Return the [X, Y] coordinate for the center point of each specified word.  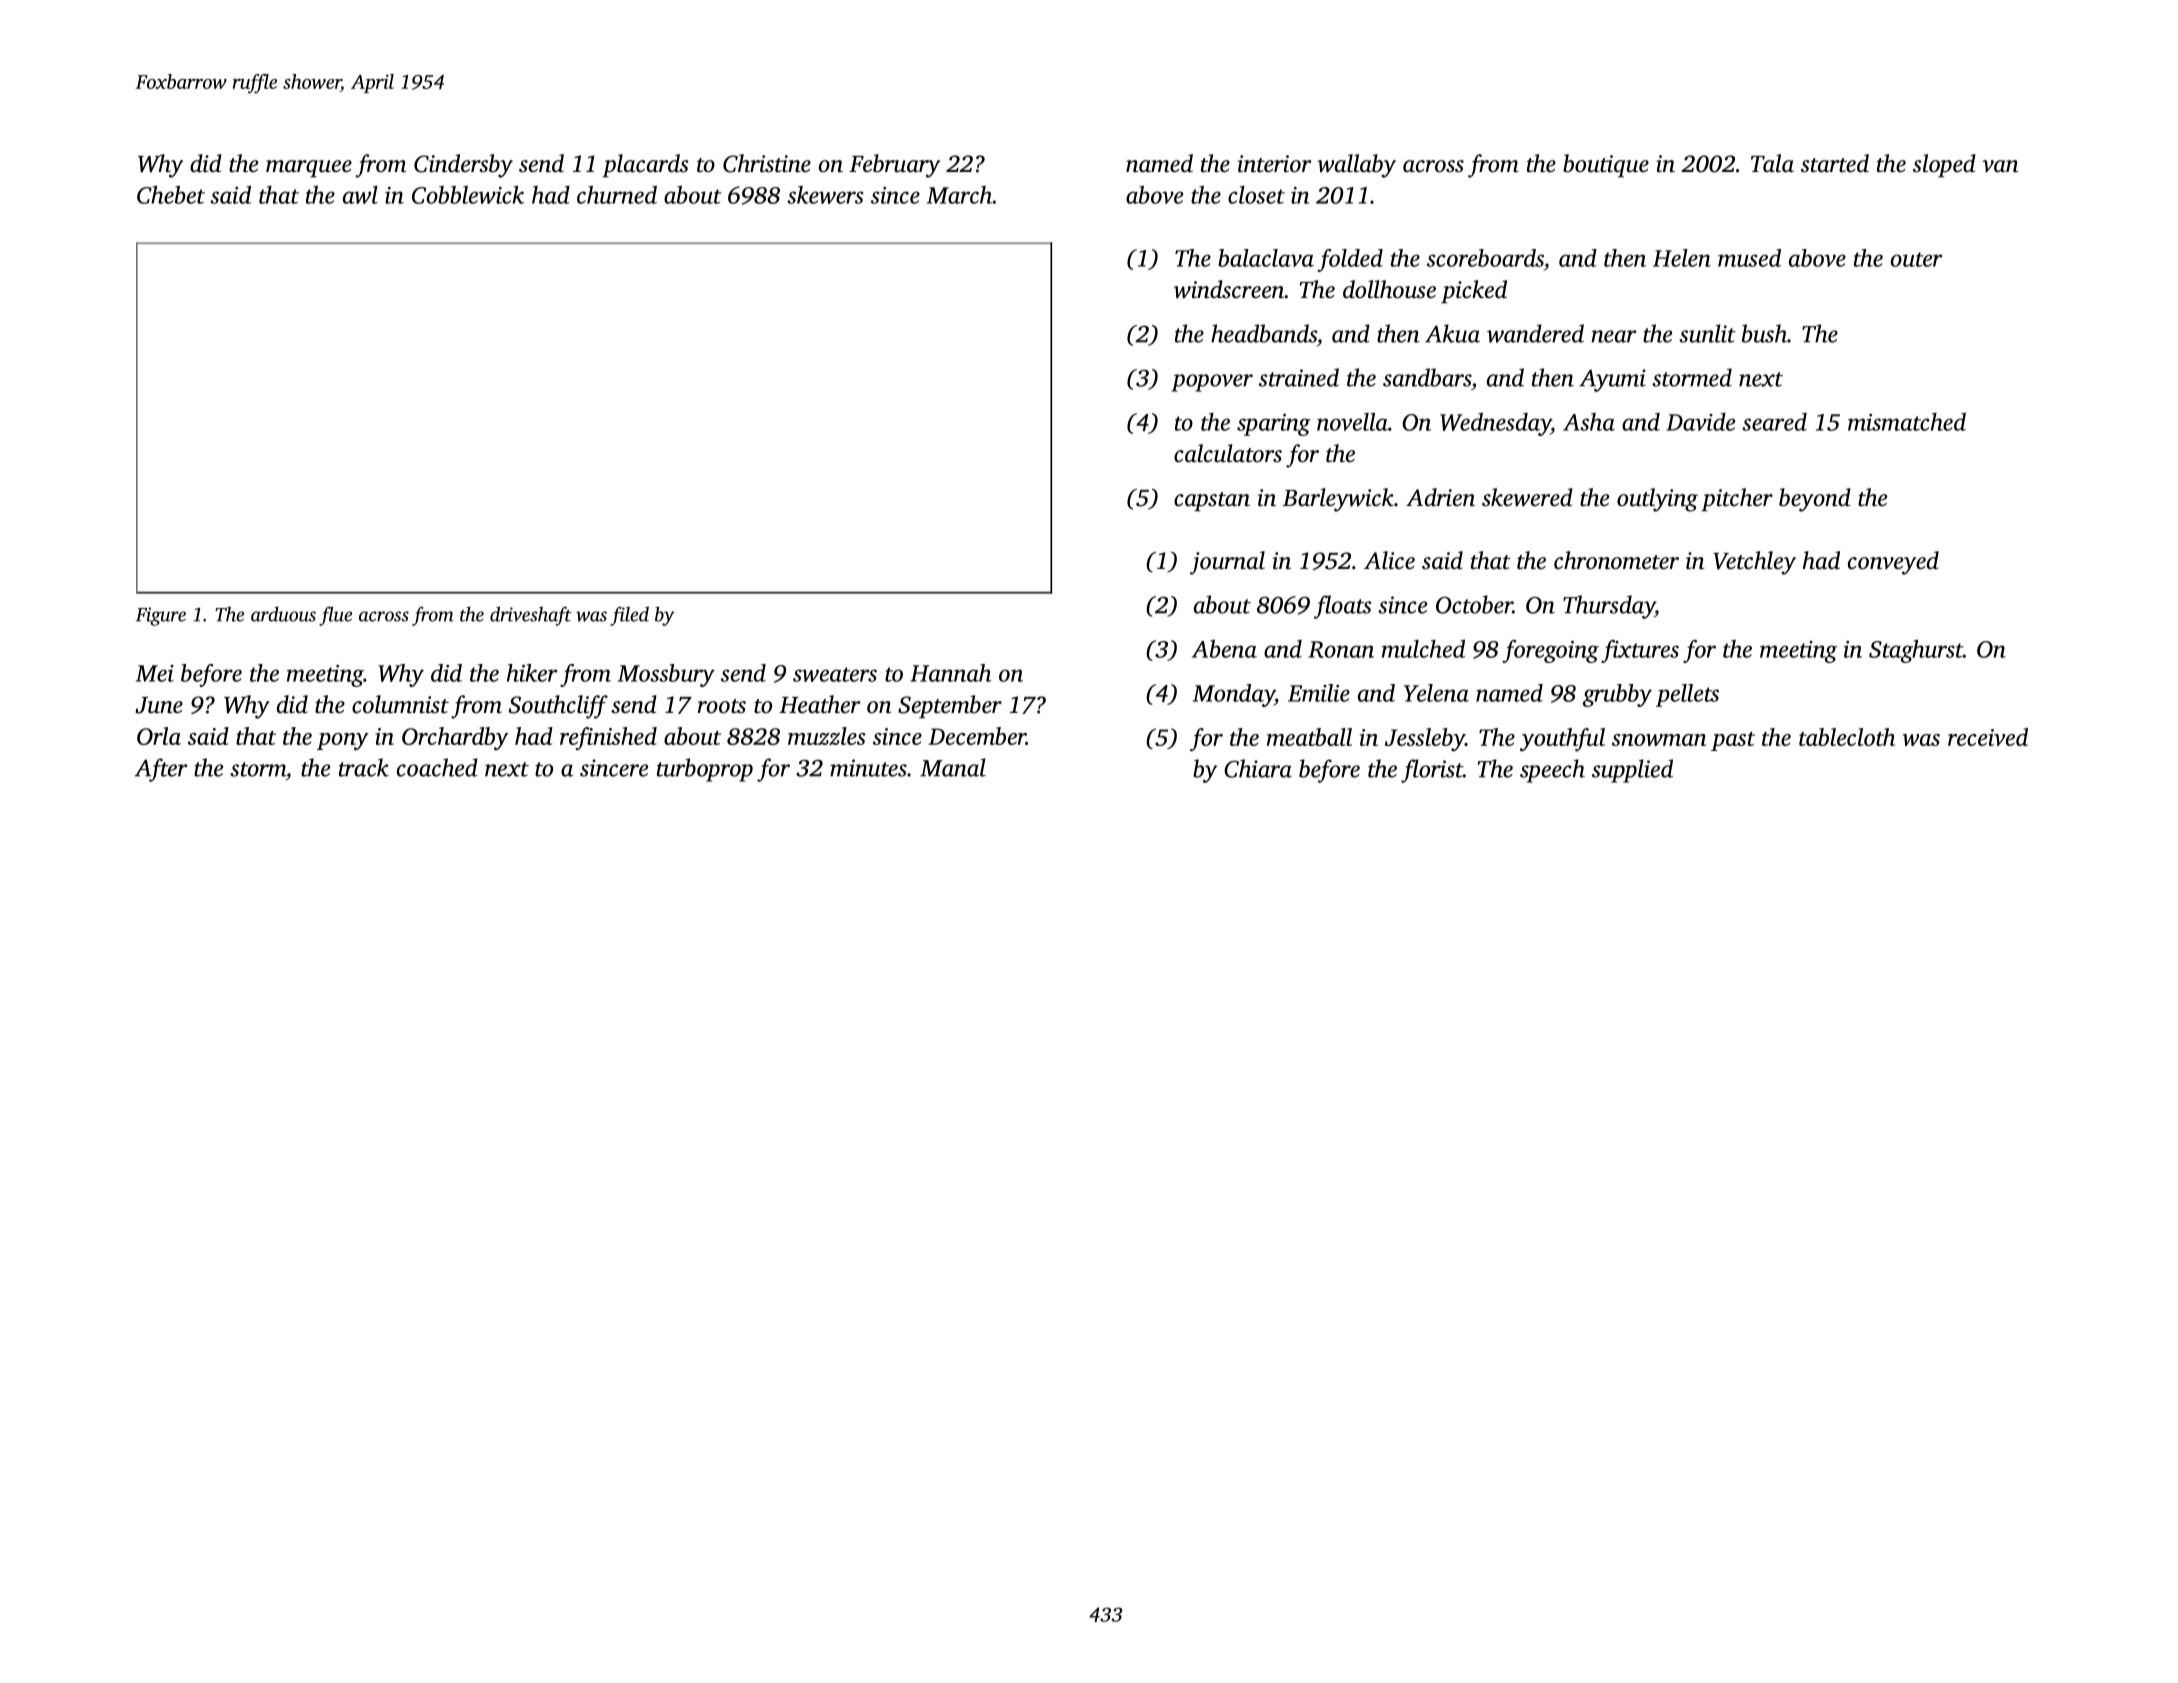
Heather [820, 704]
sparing [1274, 425]
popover [1212, 383]
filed [629, 616]
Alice [1389, 560]
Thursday [1609, 607]
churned [617, 195]
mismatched [1907, 422]
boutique [1606, 165]
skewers [825, 195]
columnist [400, 704]
